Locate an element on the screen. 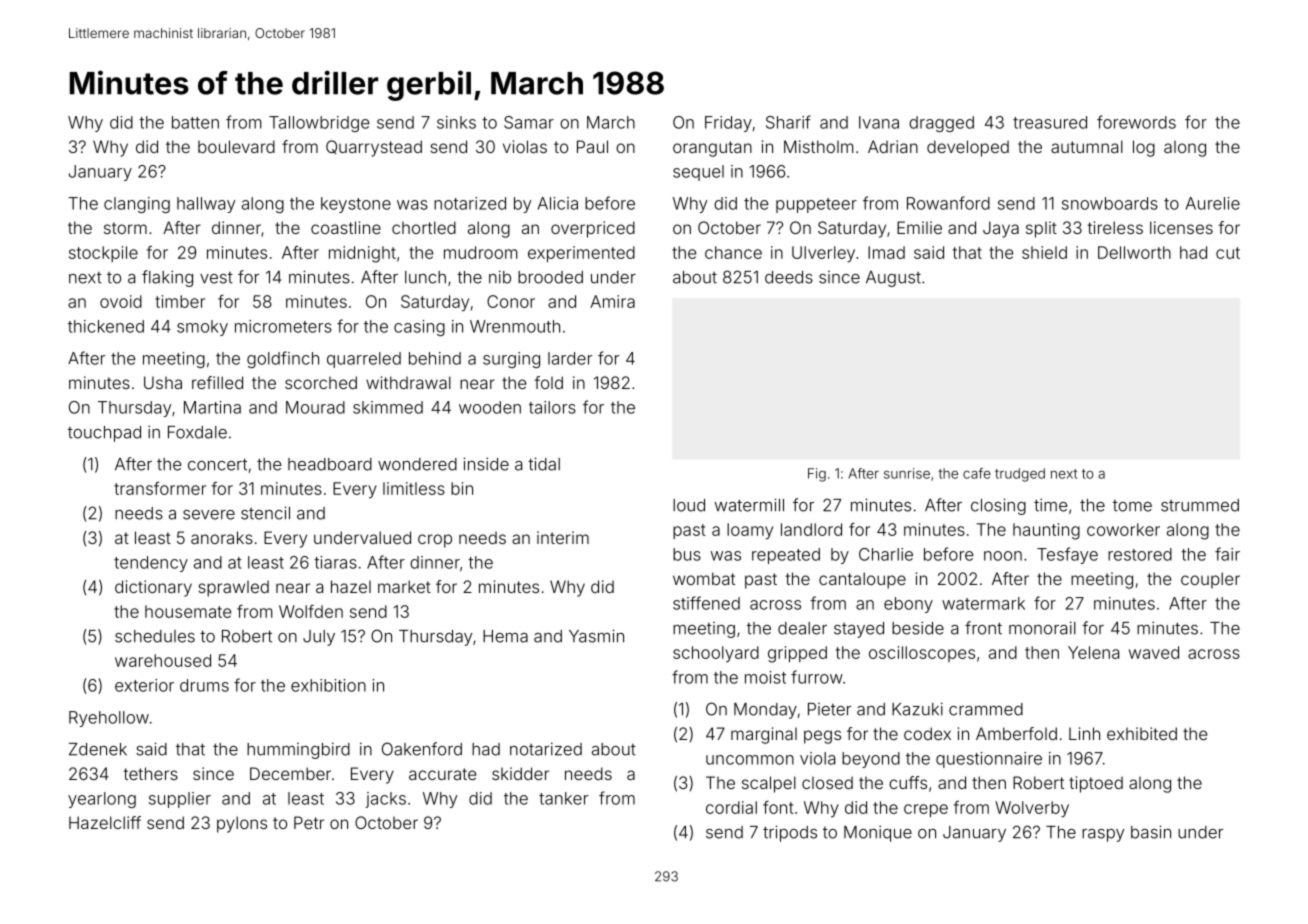 Image resolution: width=1308 pixels, height=924 pixels. transformer is located at coordinates (160, 488).
